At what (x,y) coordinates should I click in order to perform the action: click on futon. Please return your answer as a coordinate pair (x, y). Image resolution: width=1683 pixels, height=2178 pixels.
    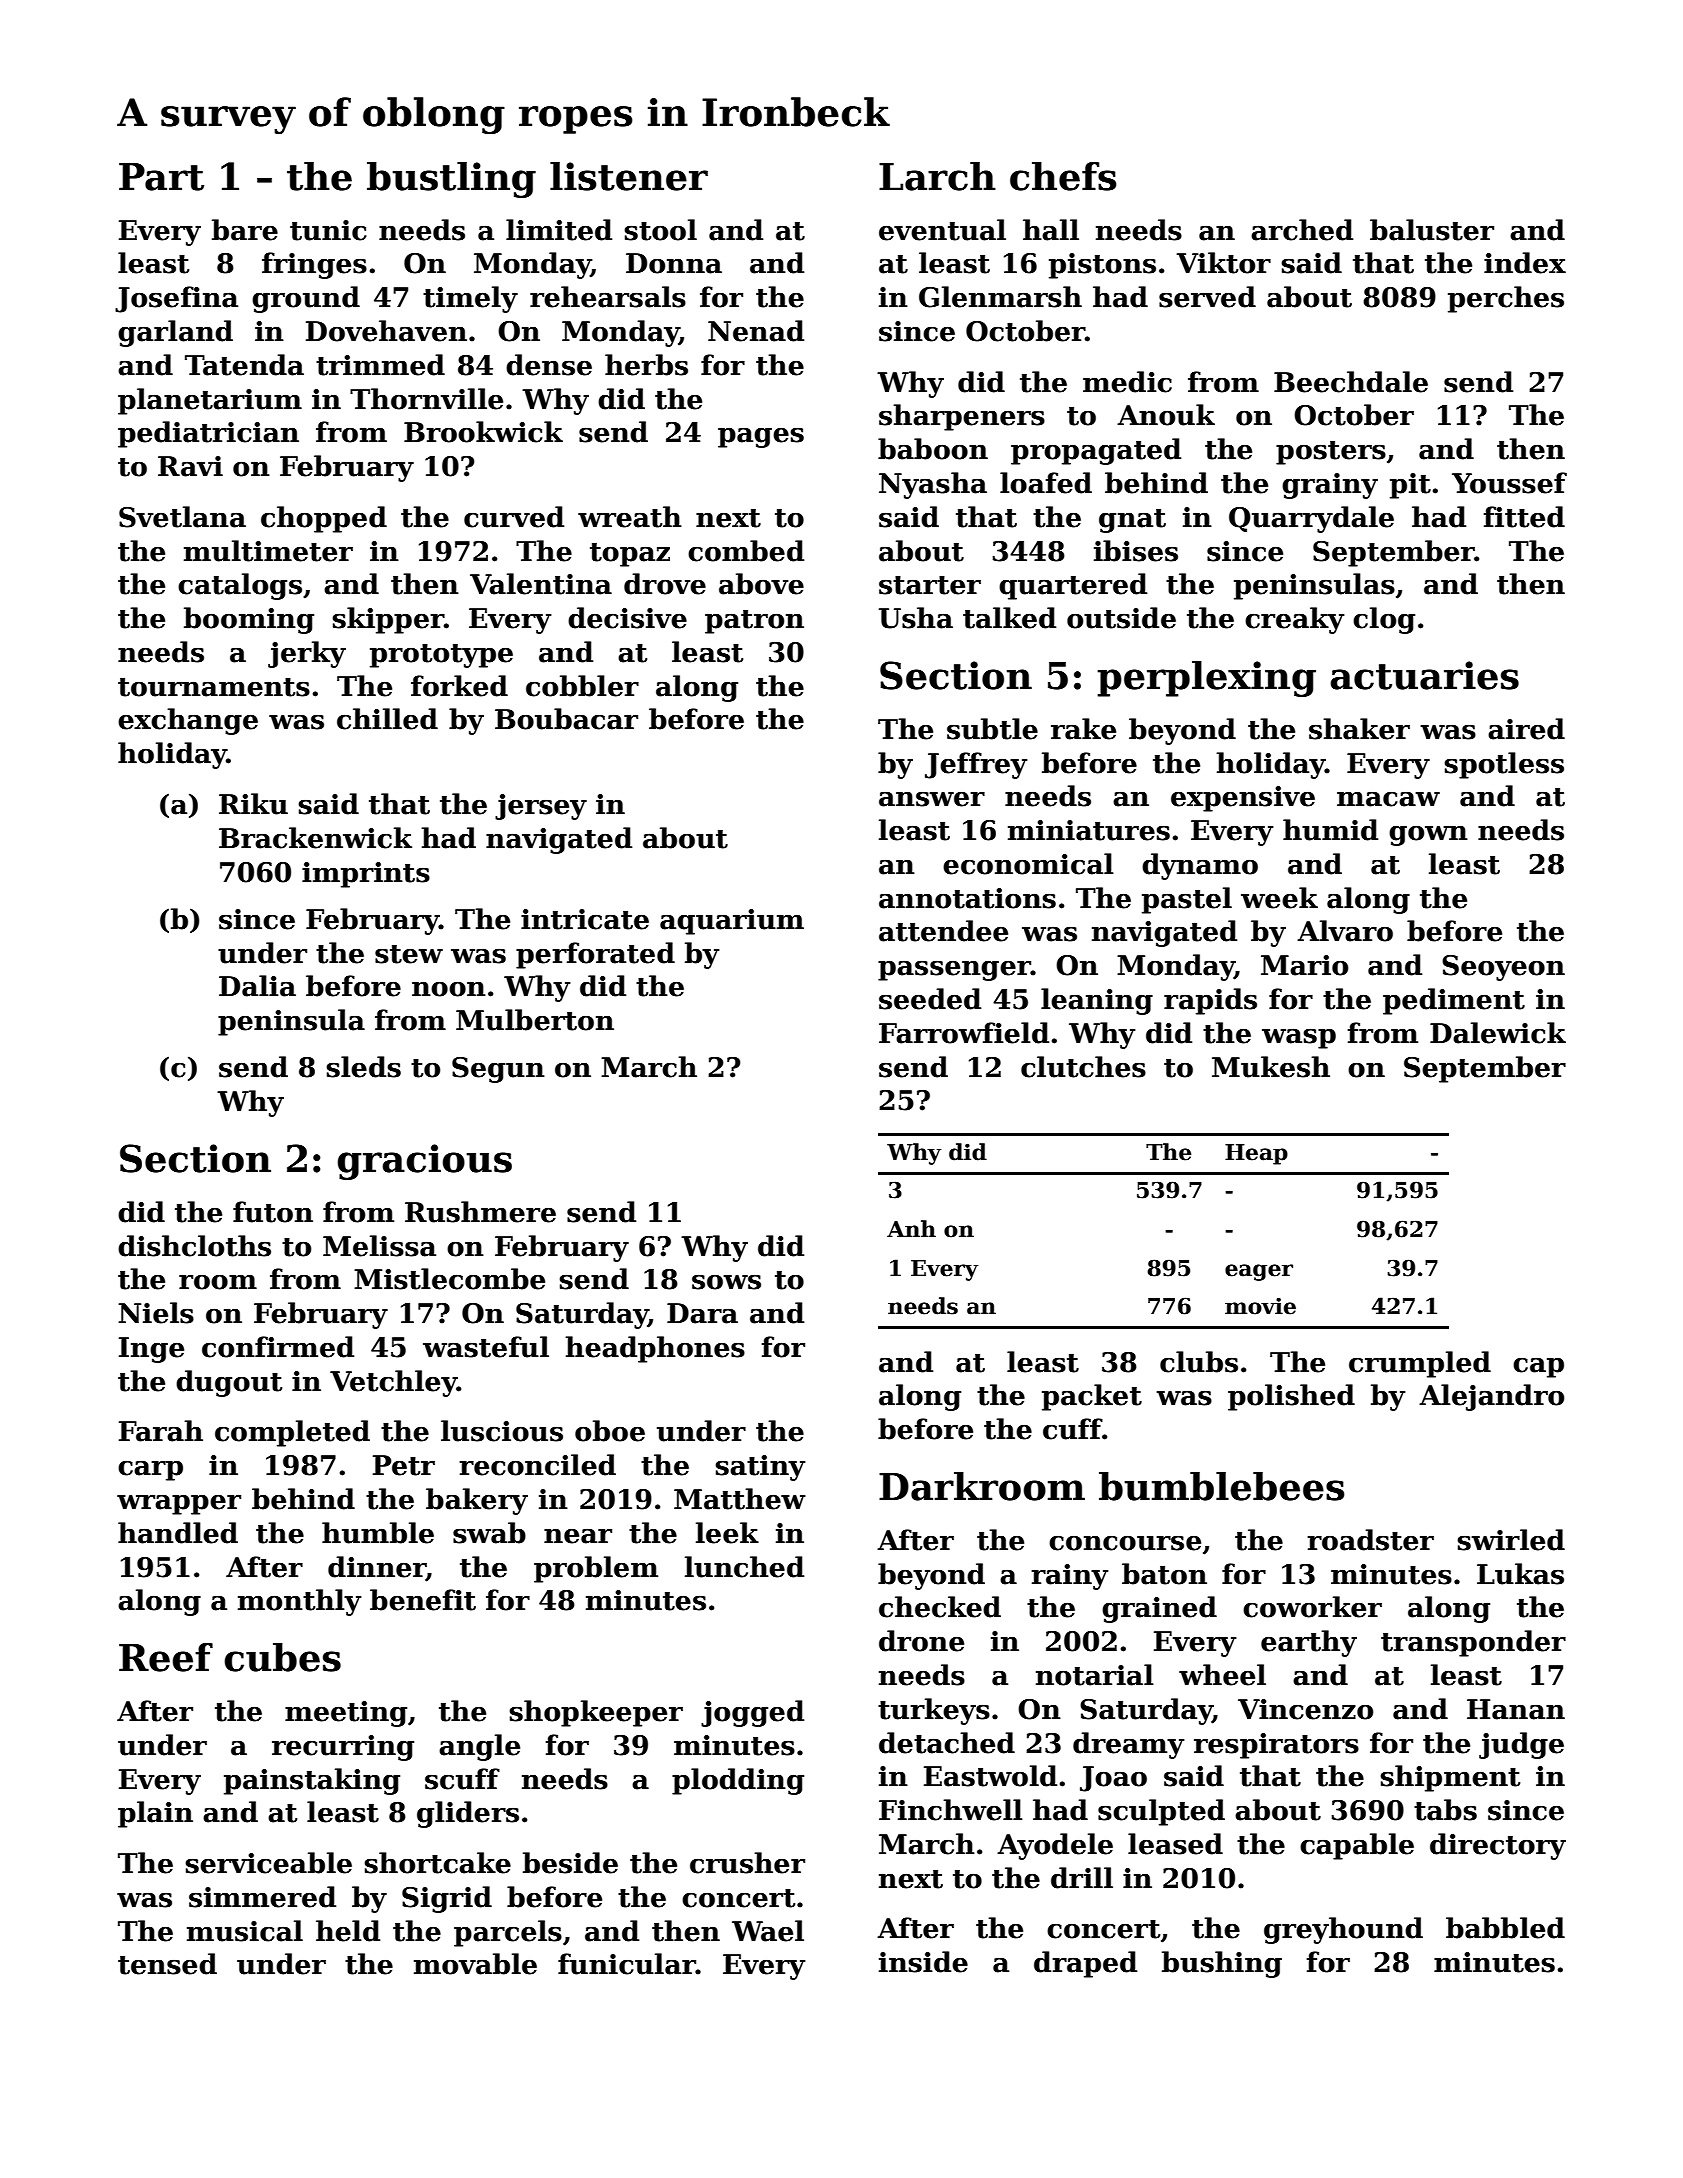
    Looking at the image, I should click on (273, 1212).
